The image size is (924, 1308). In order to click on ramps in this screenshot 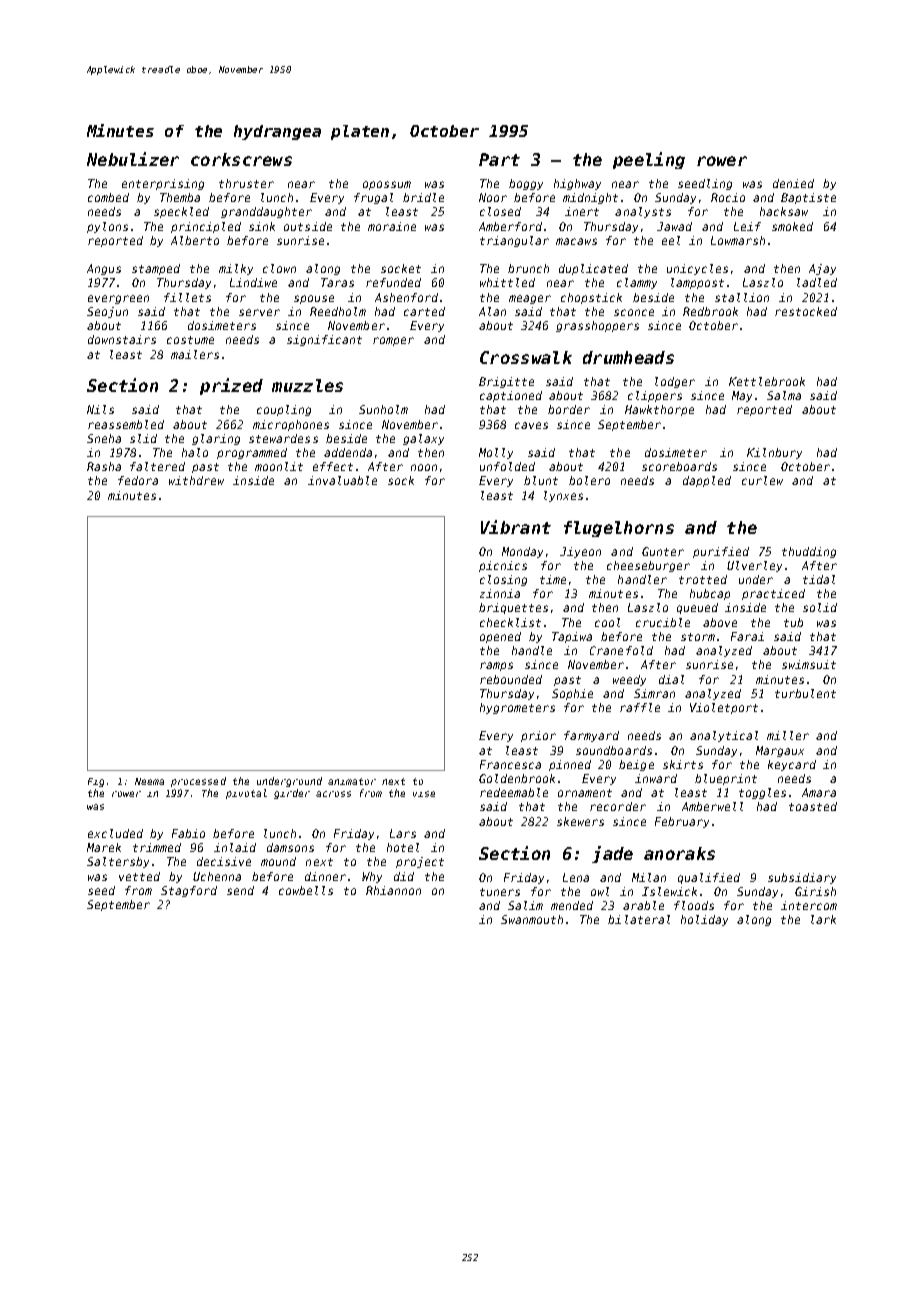, I will do `click(496, 666)`.
